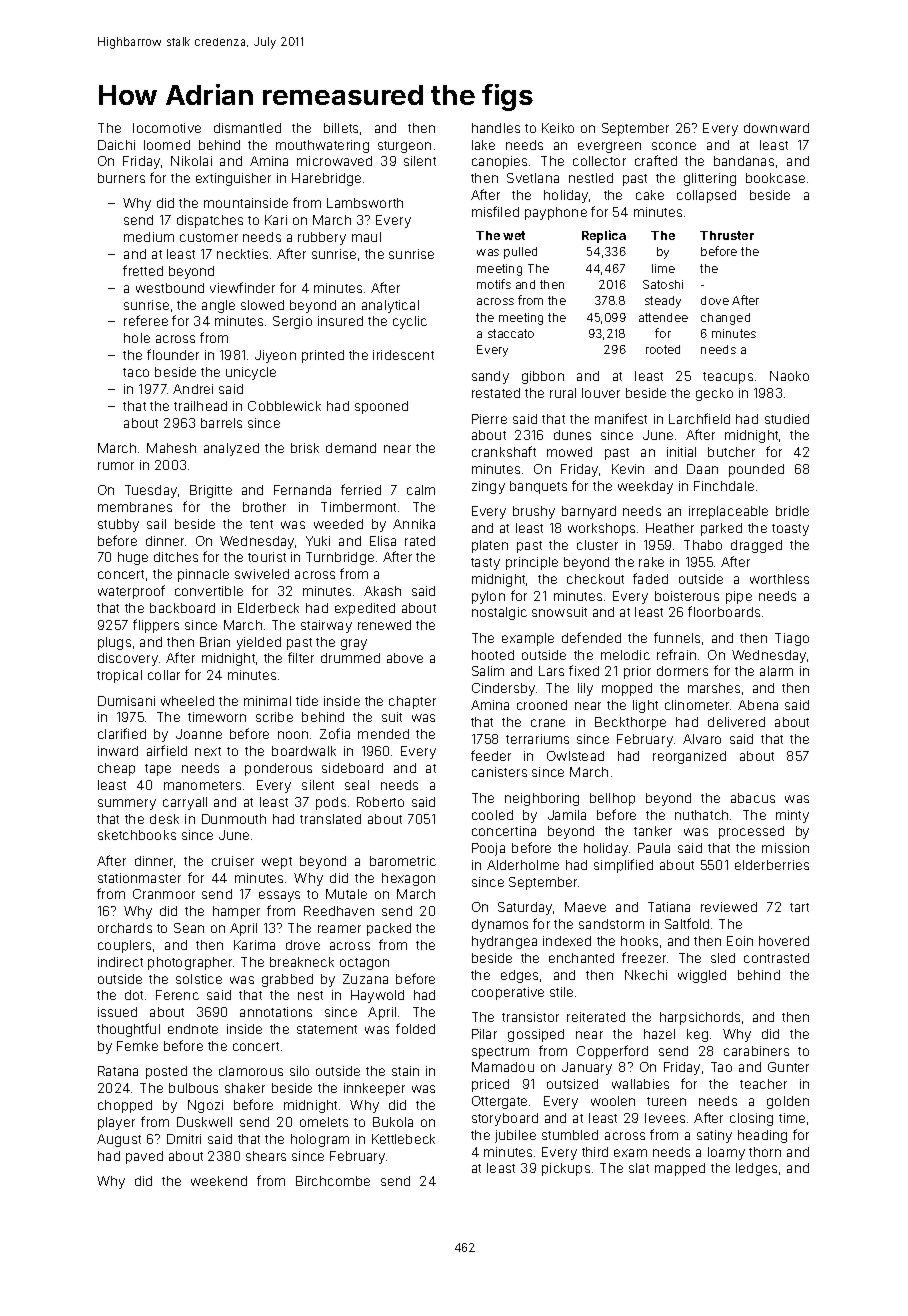 Image resolution: width=908 pixels, height=1316 pixels. I want to click on spooned, so click(381, 407).
